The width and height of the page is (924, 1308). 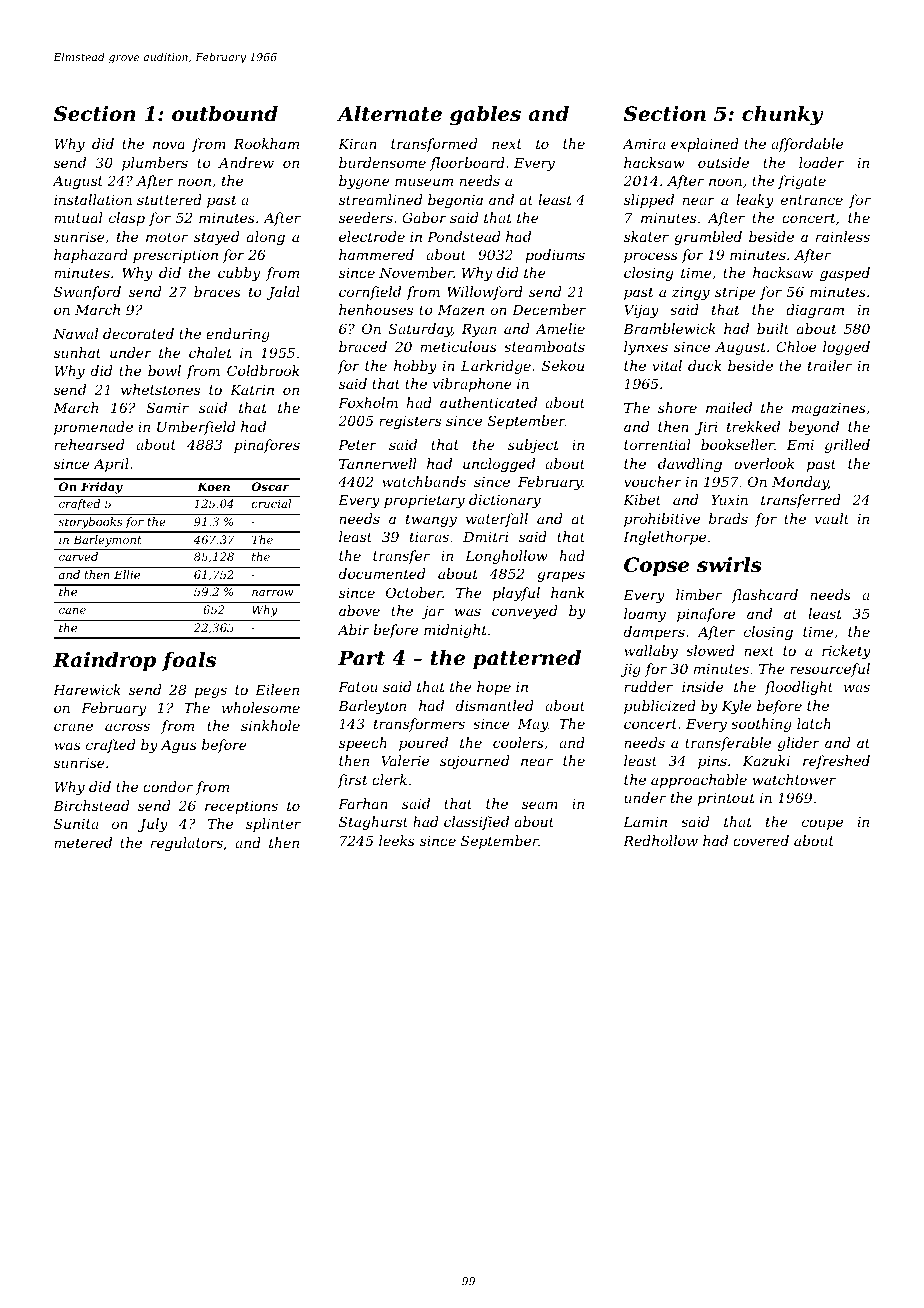 I want to click on outbound, so click(x=225, y=114).
